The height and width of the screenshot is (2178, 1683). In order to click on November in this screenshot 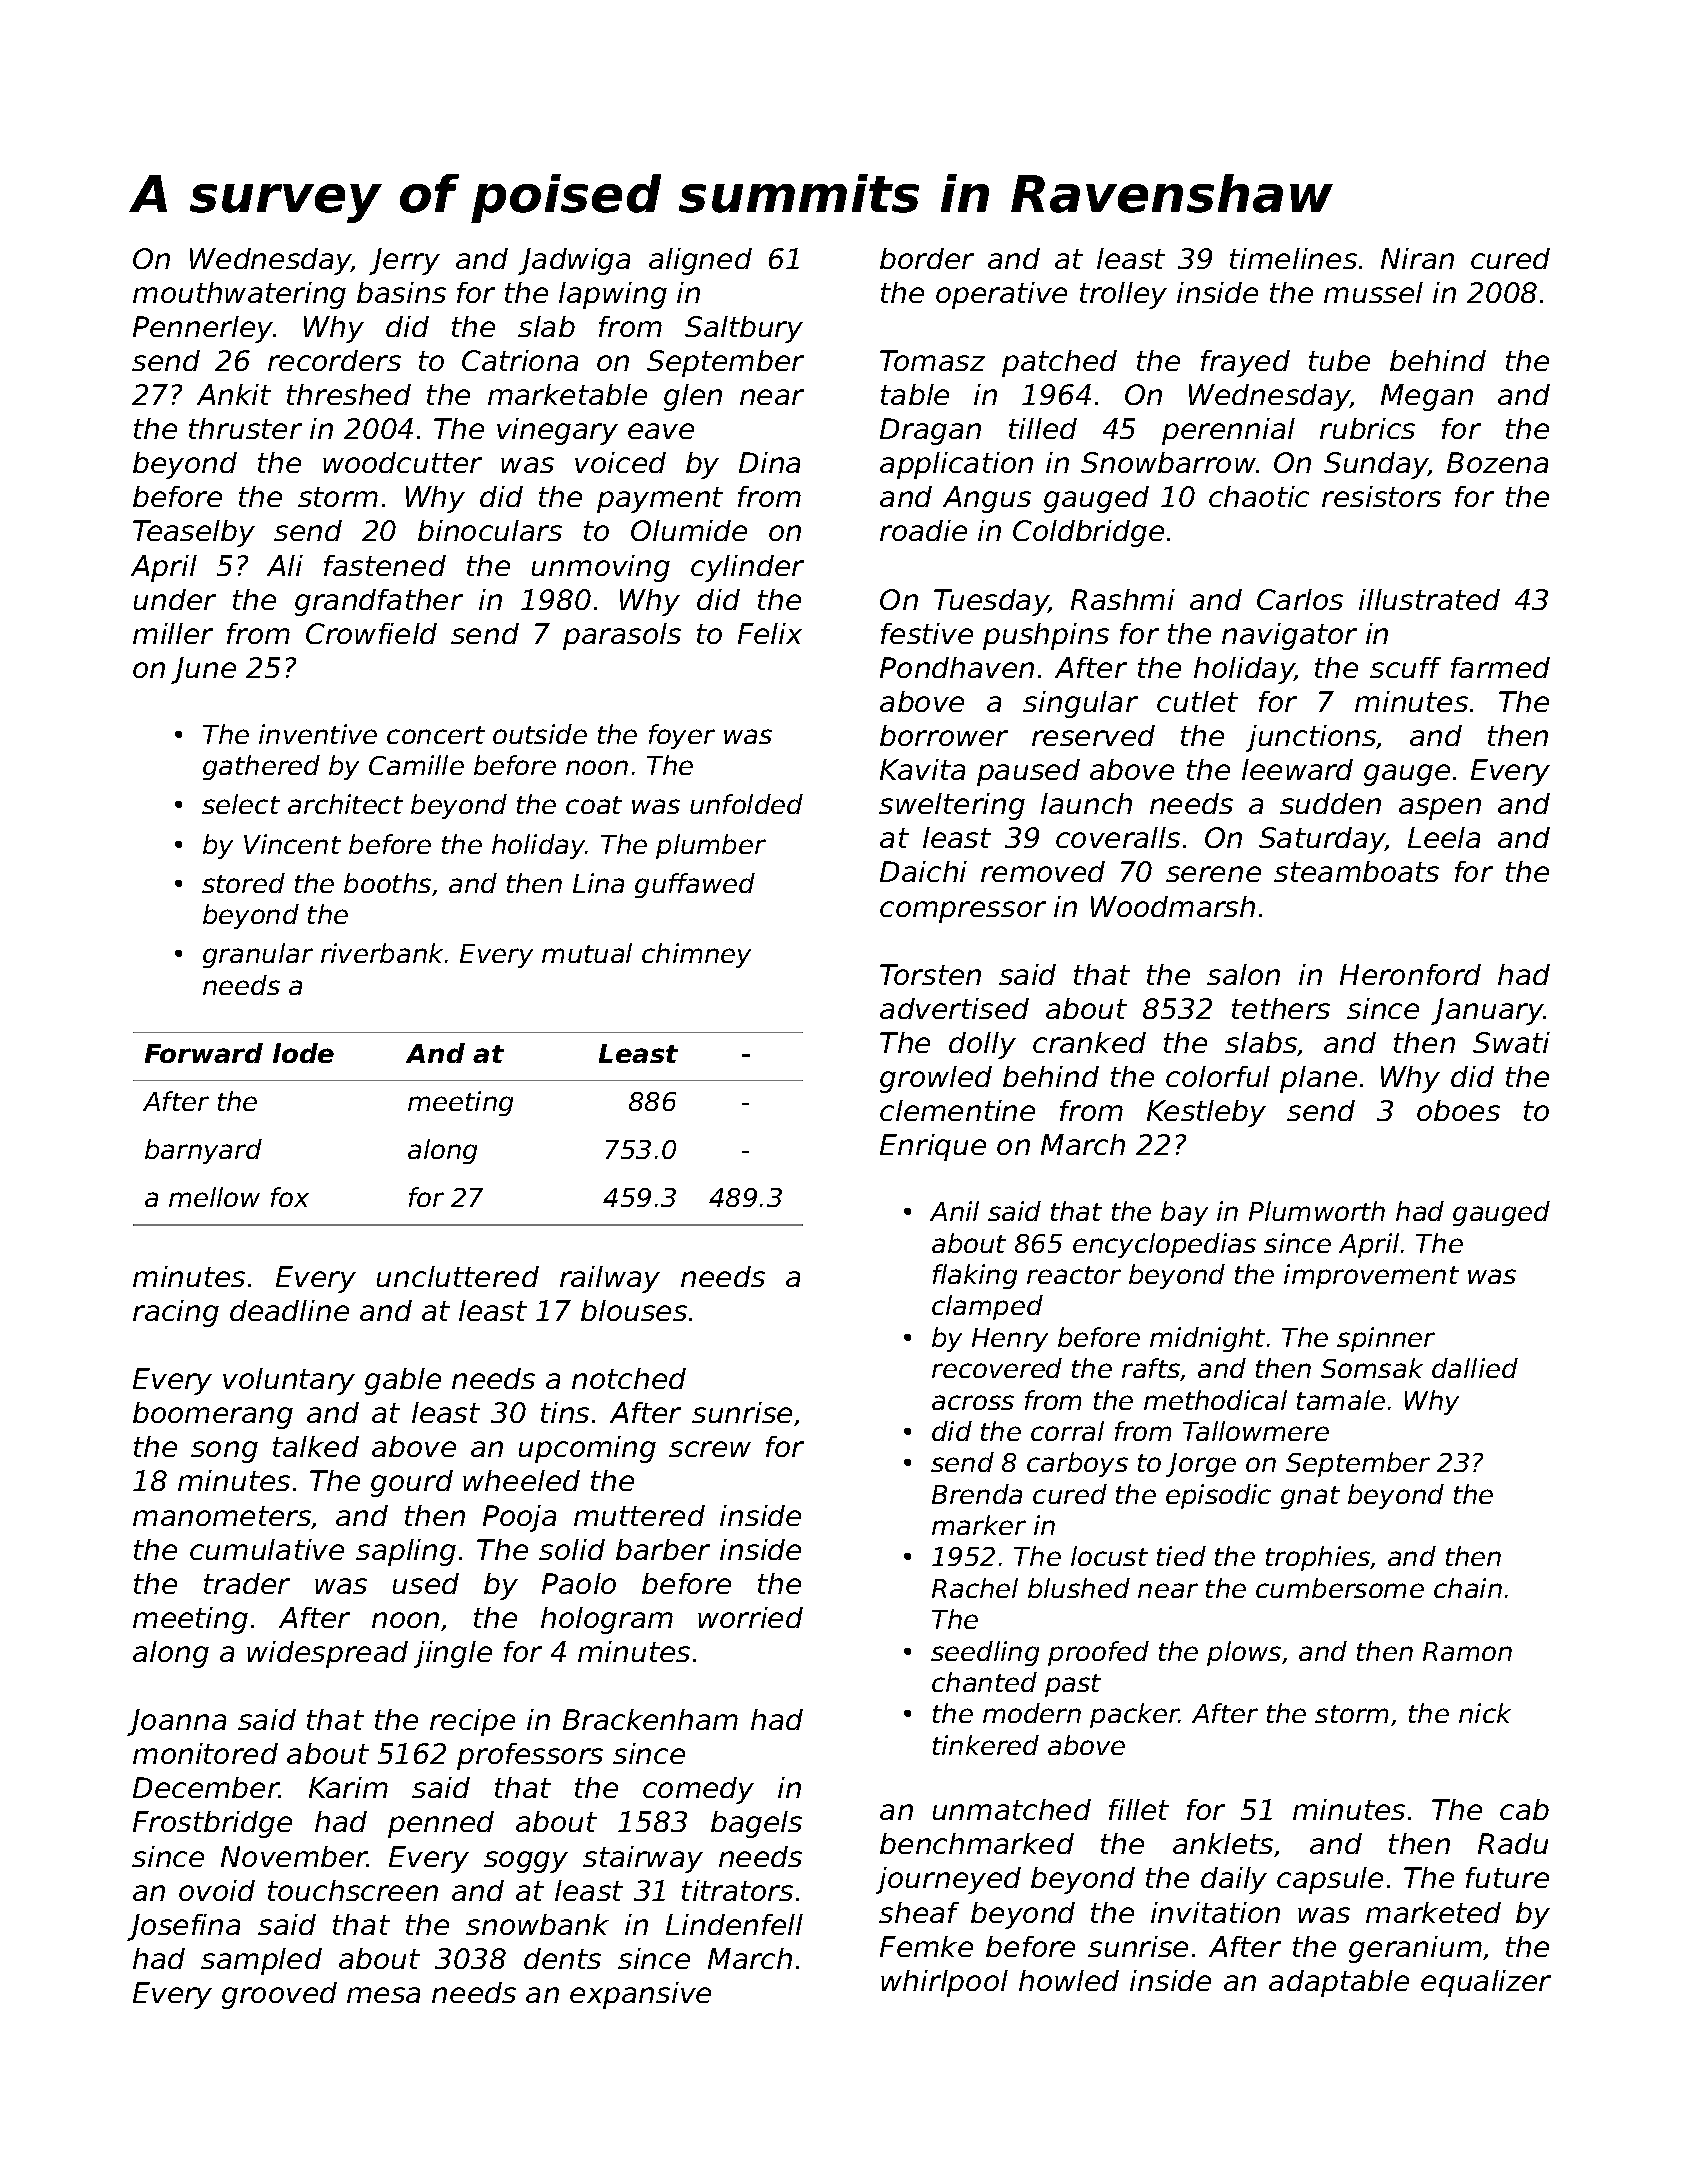, I will do `click(294, 1856)`.
